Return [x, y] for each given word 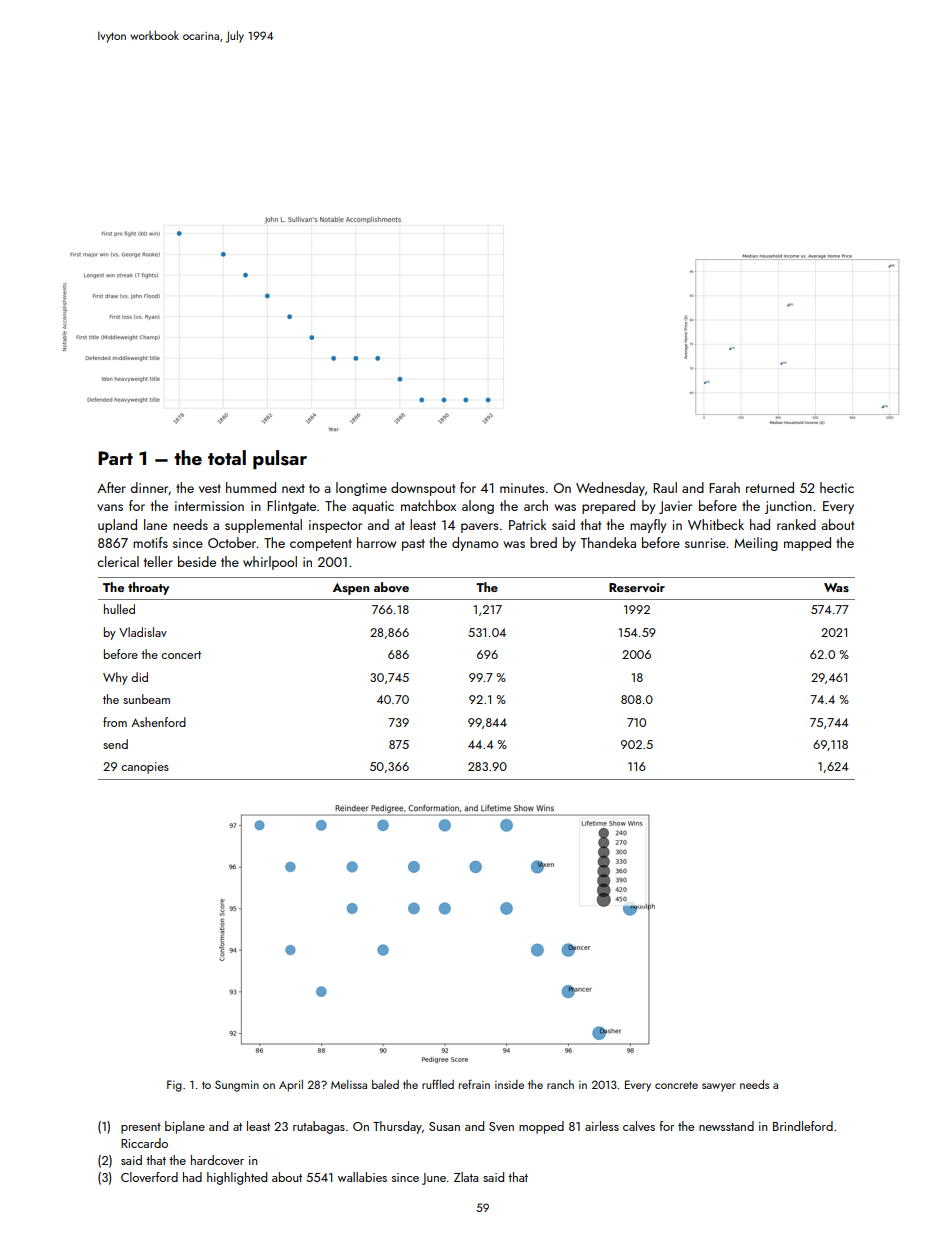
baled [385, 1084]
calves [639, 1126]
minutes [522, 488]
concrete [676, 1085]
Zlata [466, 1177]
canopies [145, 768]
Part [115, 458]
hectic [837, 487]
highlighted [237, 1178]
